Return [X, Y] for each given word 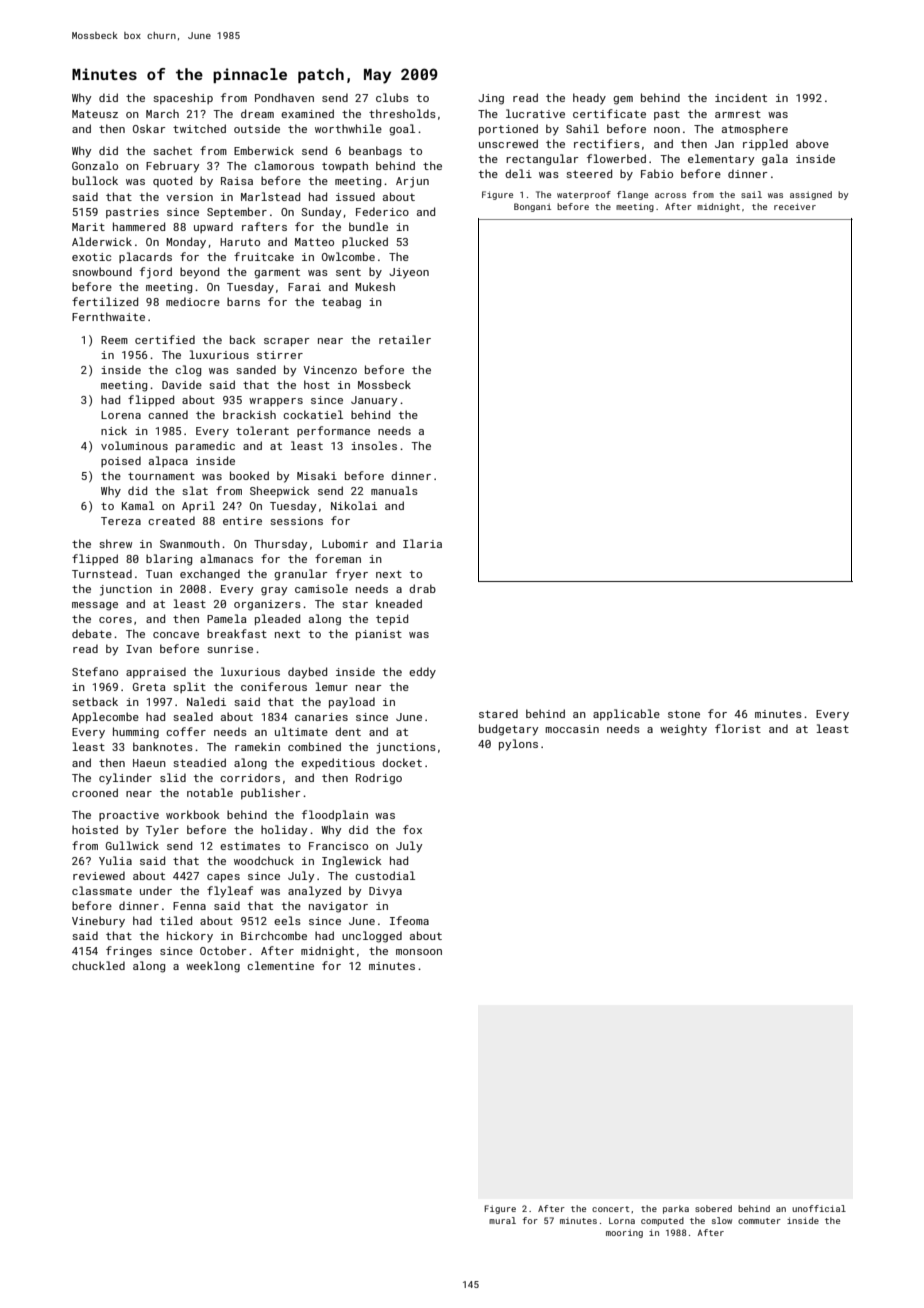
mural [502, 1220]
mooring [624, 1233]
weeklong [213, 967]
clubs [392, 97]
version [189, 197]
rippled [765, 144]
